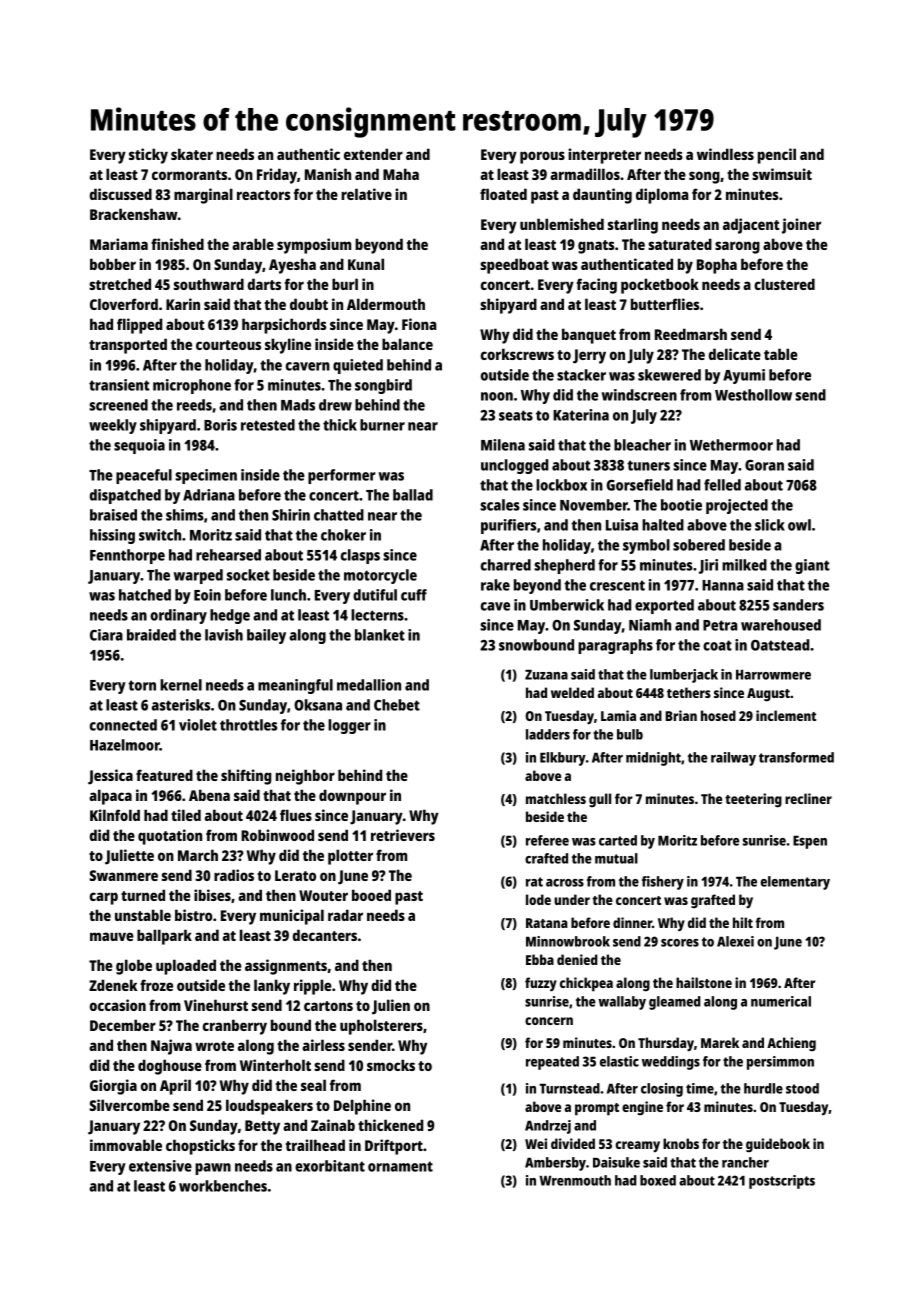 The height and width of the screenshot is (1314, 924). I want to click on joiner, so click(801, 226).
